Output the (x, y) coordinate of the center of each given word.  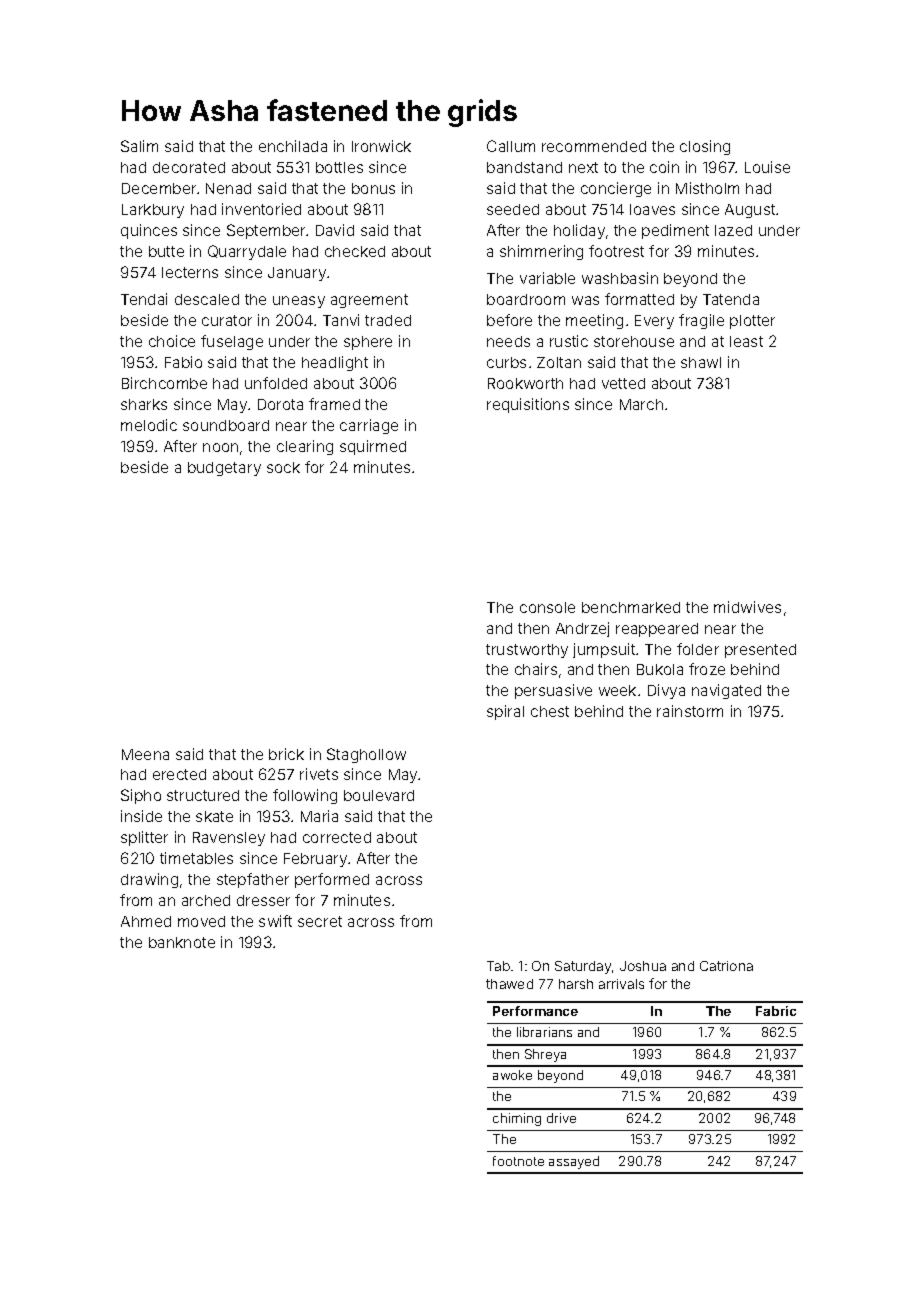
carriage (369, 426)
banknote (182, 942)
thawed (509, 984)
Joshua (643, 966)
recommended (594, 146)
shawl (701, 362)
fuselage (232, 342)
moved (201, 921)
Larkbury (153, 211)
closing (705, 147)
